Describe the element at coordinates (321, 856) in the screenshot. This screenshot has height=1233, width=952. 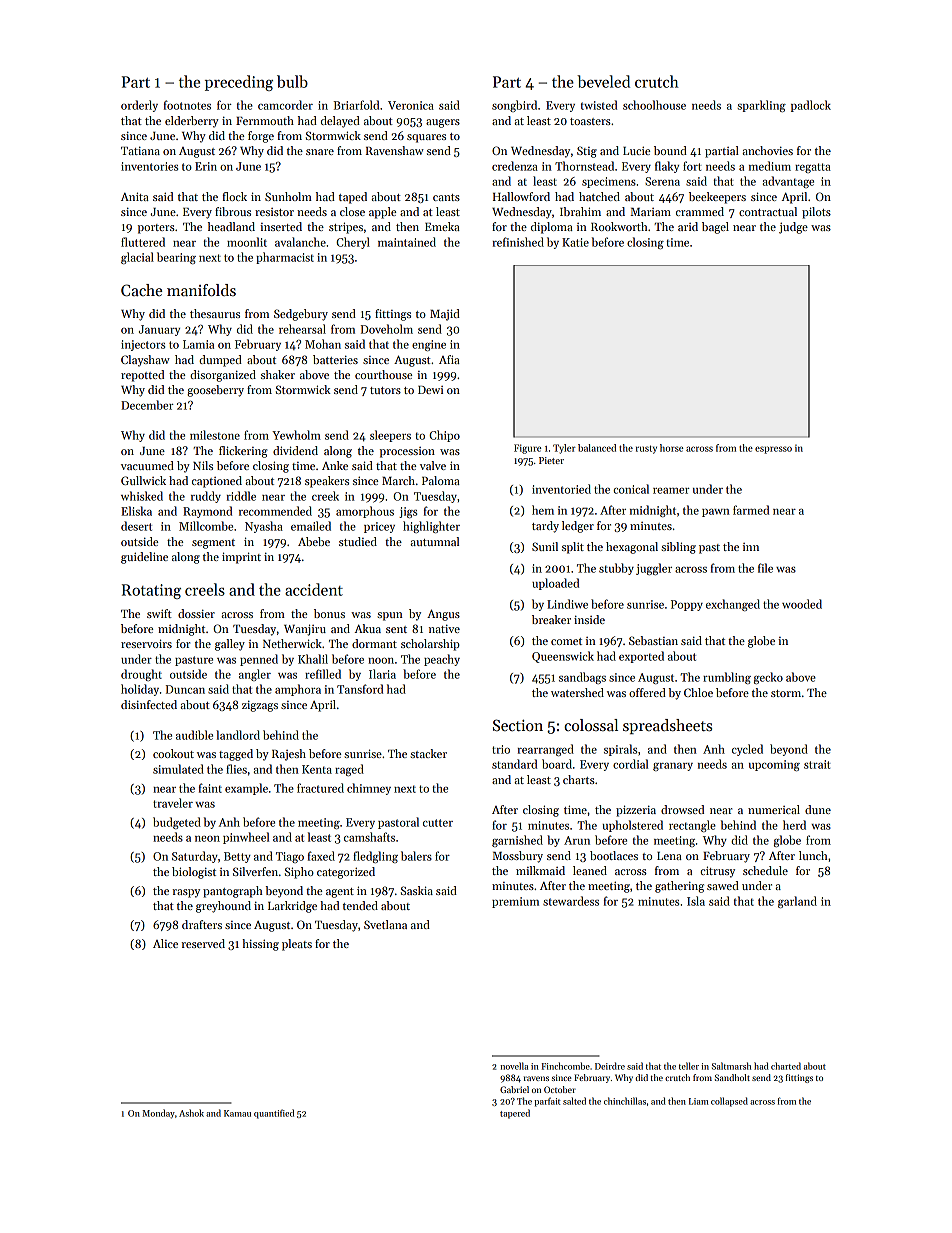
I see `faxed` at that location.
